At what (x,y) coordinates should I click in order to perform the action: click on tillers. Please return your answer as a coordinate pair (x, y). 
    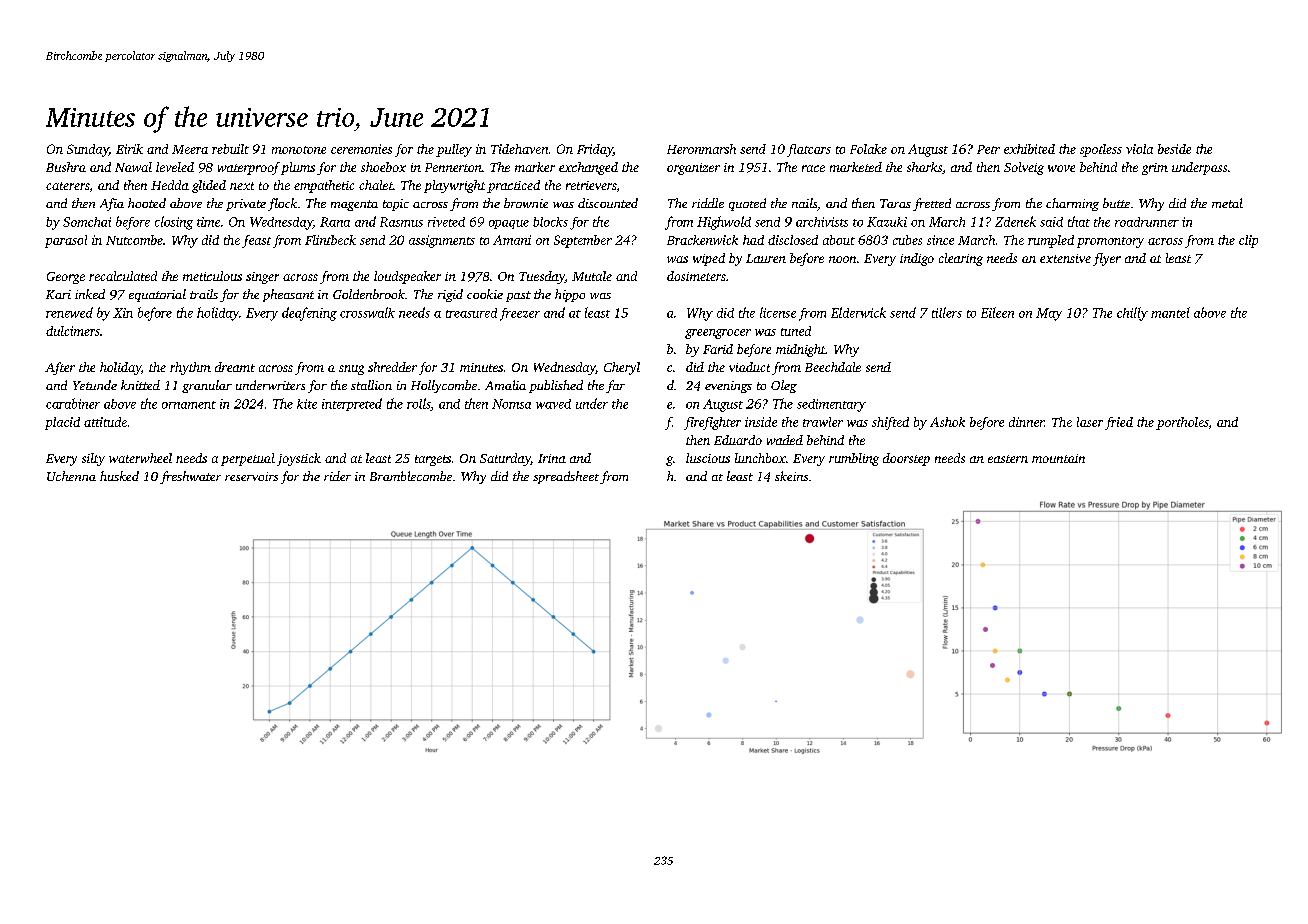
    Looking at the image, I should click on (947, 312).
